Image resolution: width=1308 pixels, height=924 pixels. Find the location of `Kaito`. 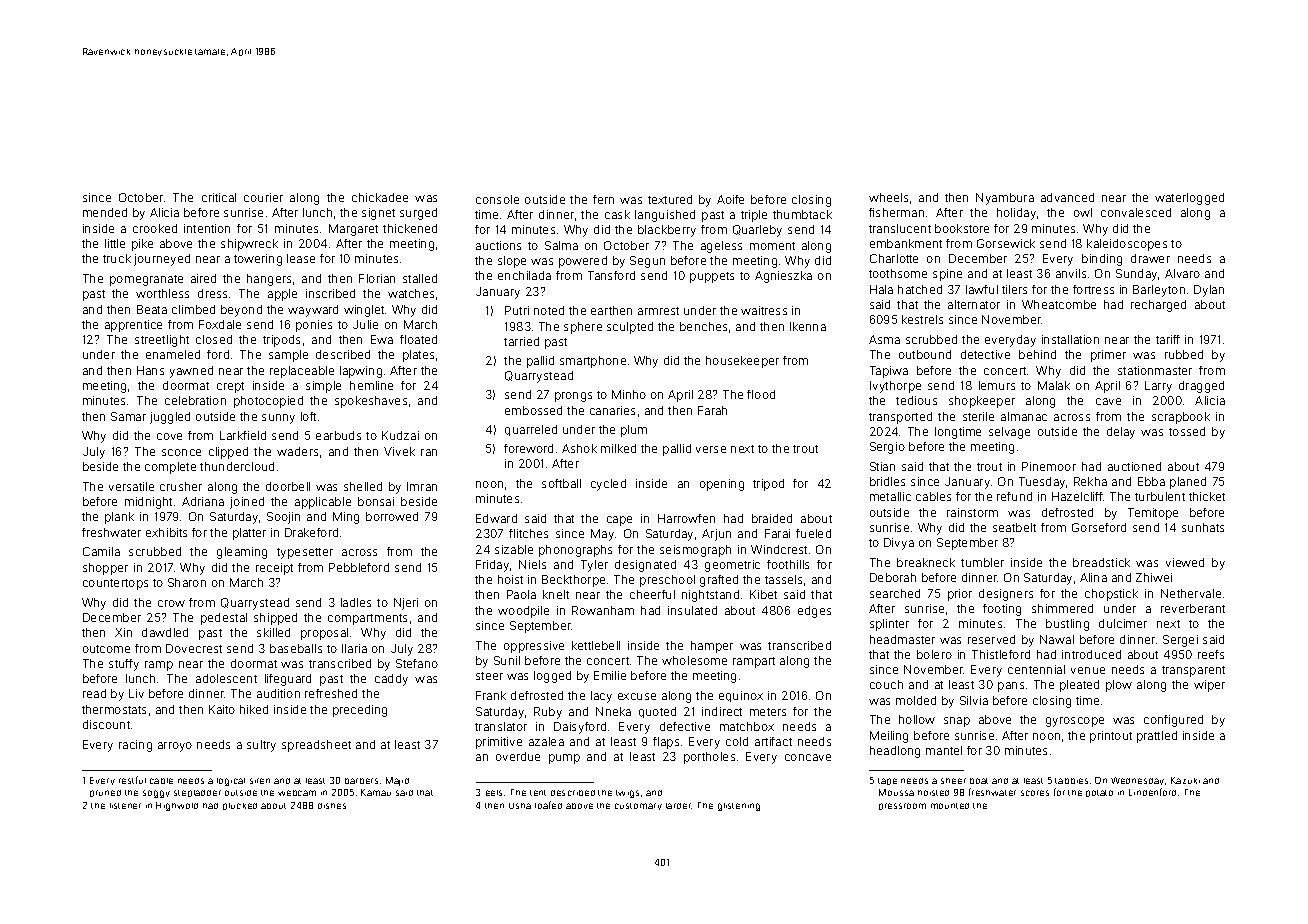

Kaito is located at coordinates (222, 709).
